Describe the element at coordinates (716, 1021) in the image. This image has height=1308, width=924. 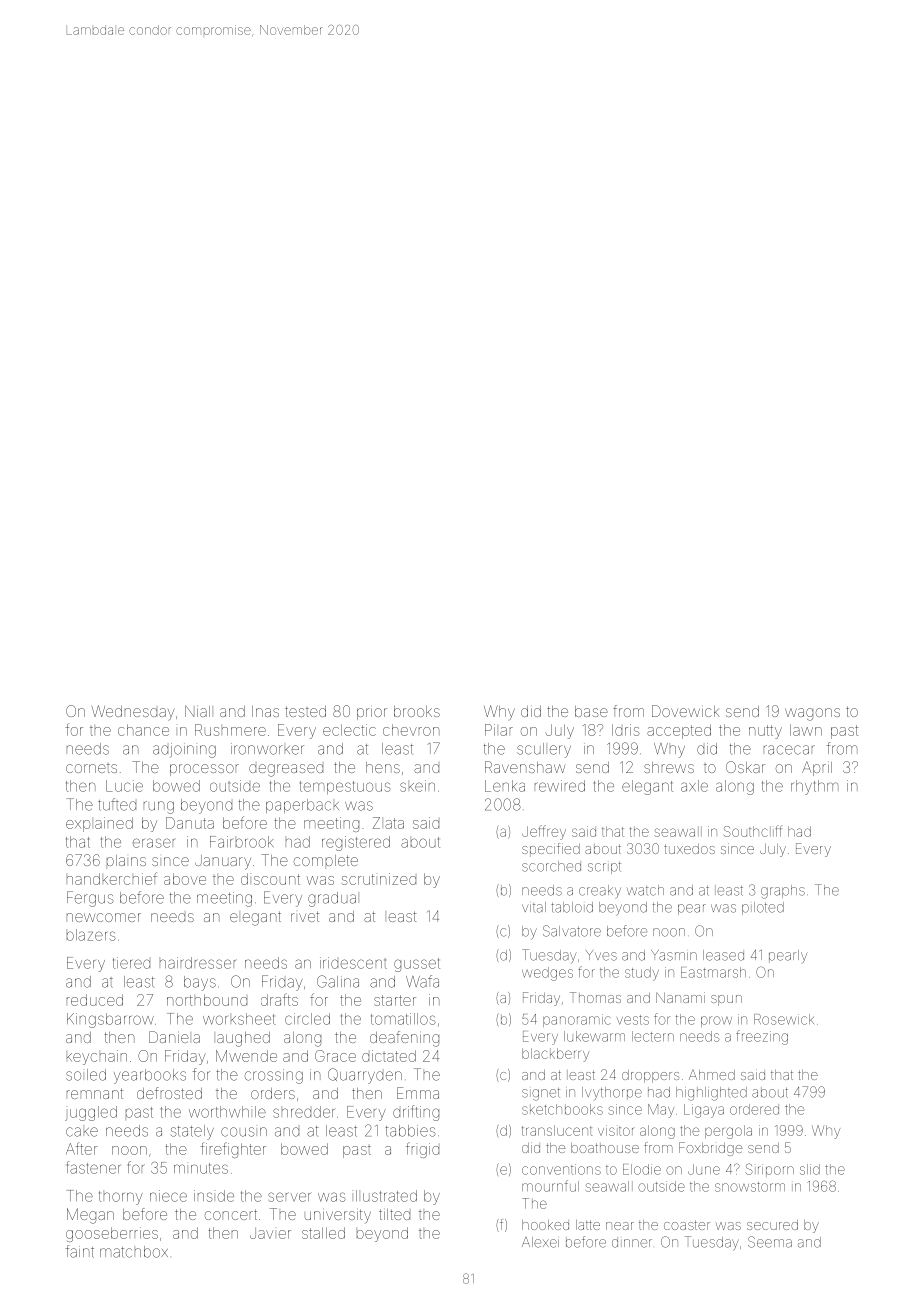
I see `prow` at that location.
